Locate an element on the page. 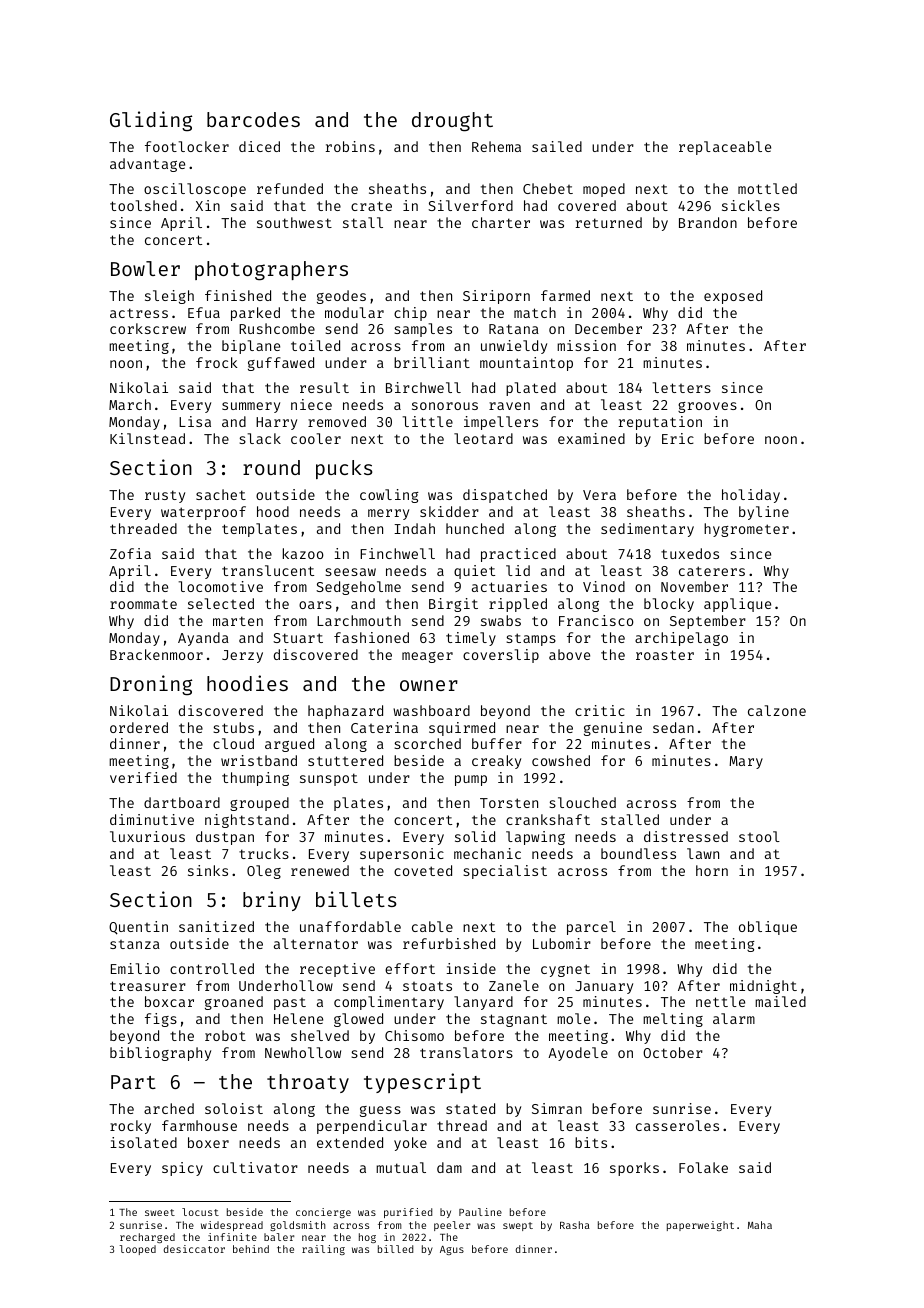  boundless is located at coordinates (638, 853).
